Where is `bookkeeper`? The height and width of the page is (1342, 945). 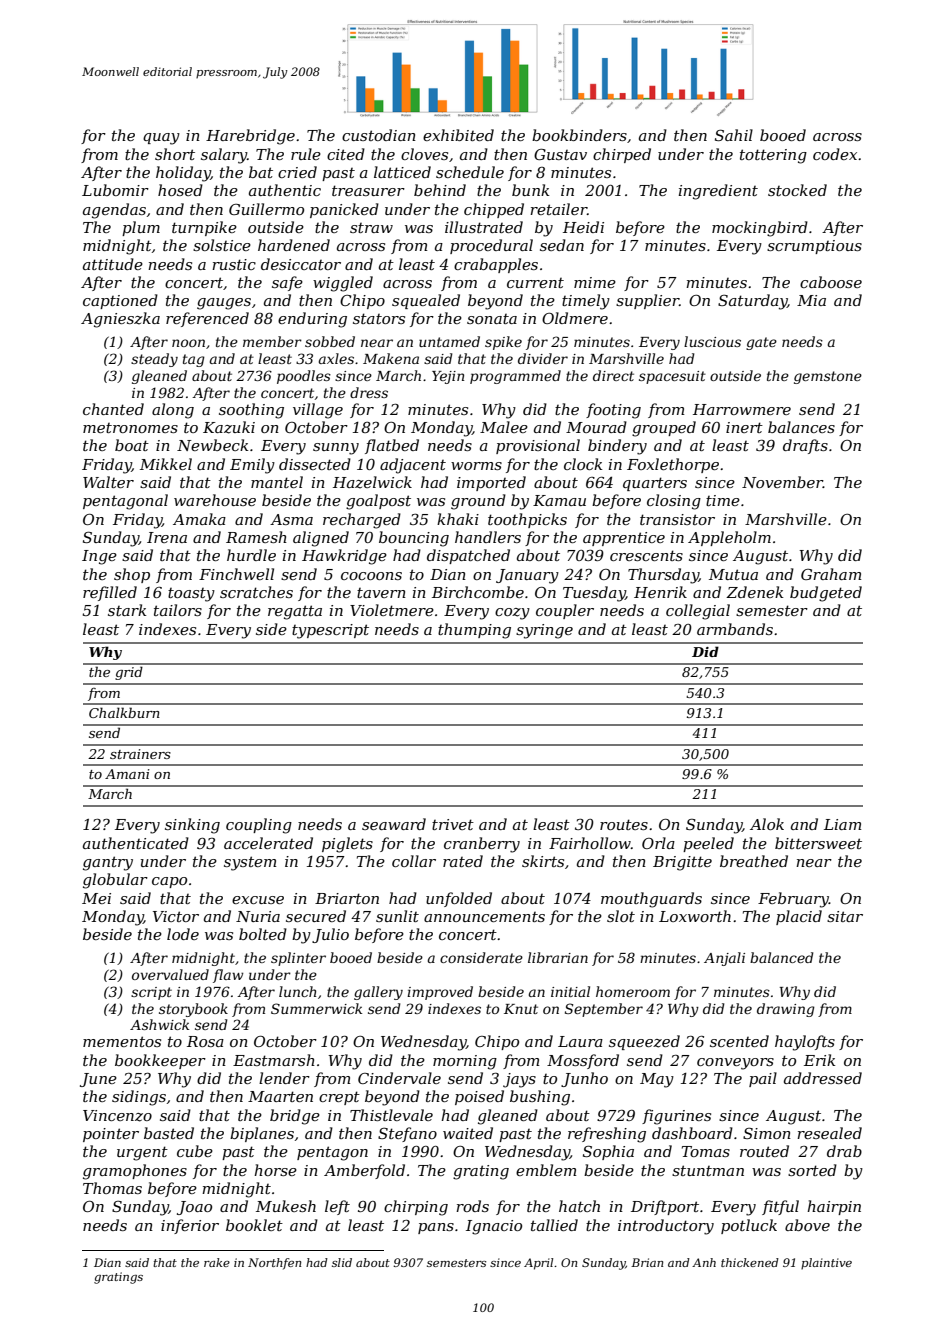
bookkeeper is located at coordinates (160, 1061).
